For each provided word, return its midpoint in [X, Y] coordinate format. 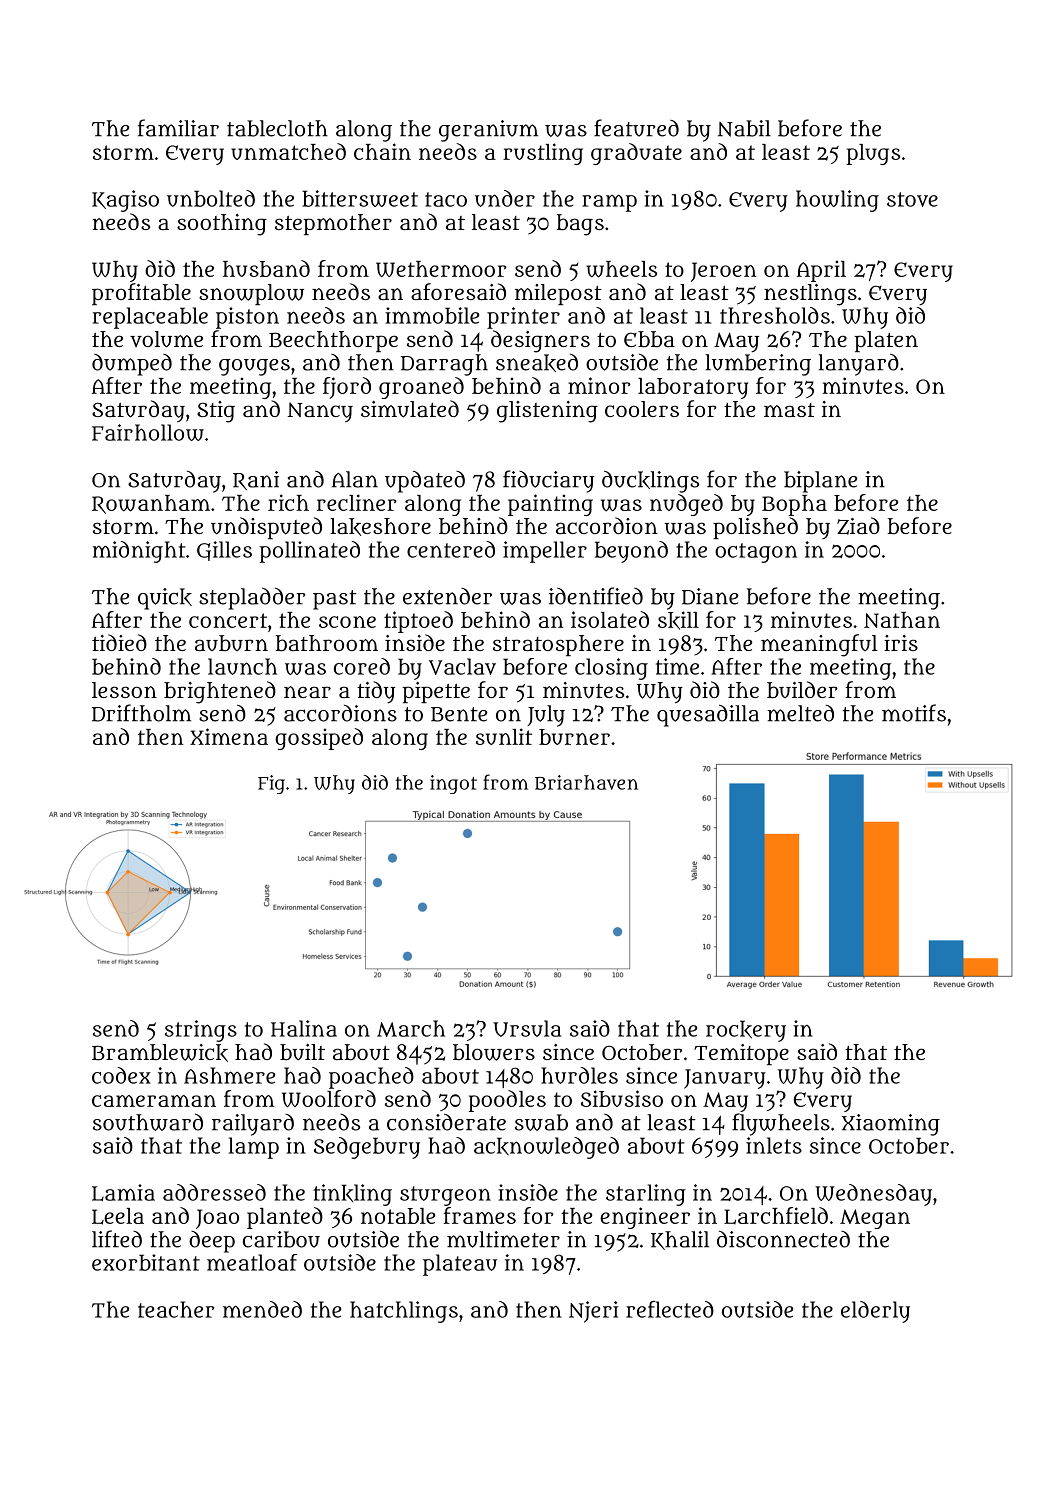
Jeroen [723, 272]
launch [242, 666]
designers [540, 341]
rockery [746, 1031]
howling [837, 201]
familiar [178, 128]
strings [201, 1031]
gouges [254, 367]
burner [574, 737]
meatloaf [252, 1262]
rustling [543, 154]
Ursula [527, 1028]
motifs [914, 713]
